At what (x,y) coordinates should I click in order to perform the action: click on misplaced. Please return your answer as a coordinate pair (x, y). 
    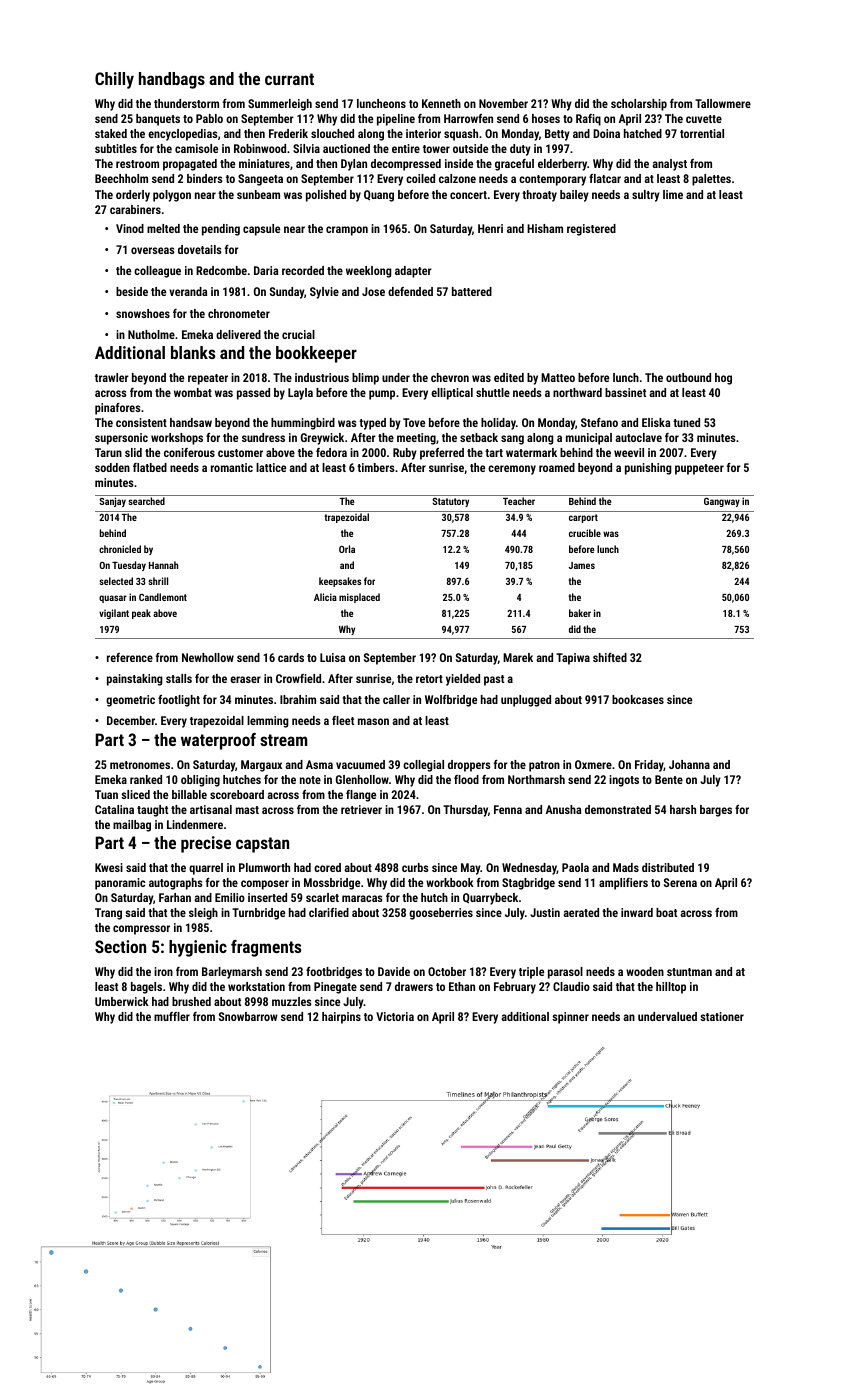
    Looking at the image, I should click on (359, 598).
